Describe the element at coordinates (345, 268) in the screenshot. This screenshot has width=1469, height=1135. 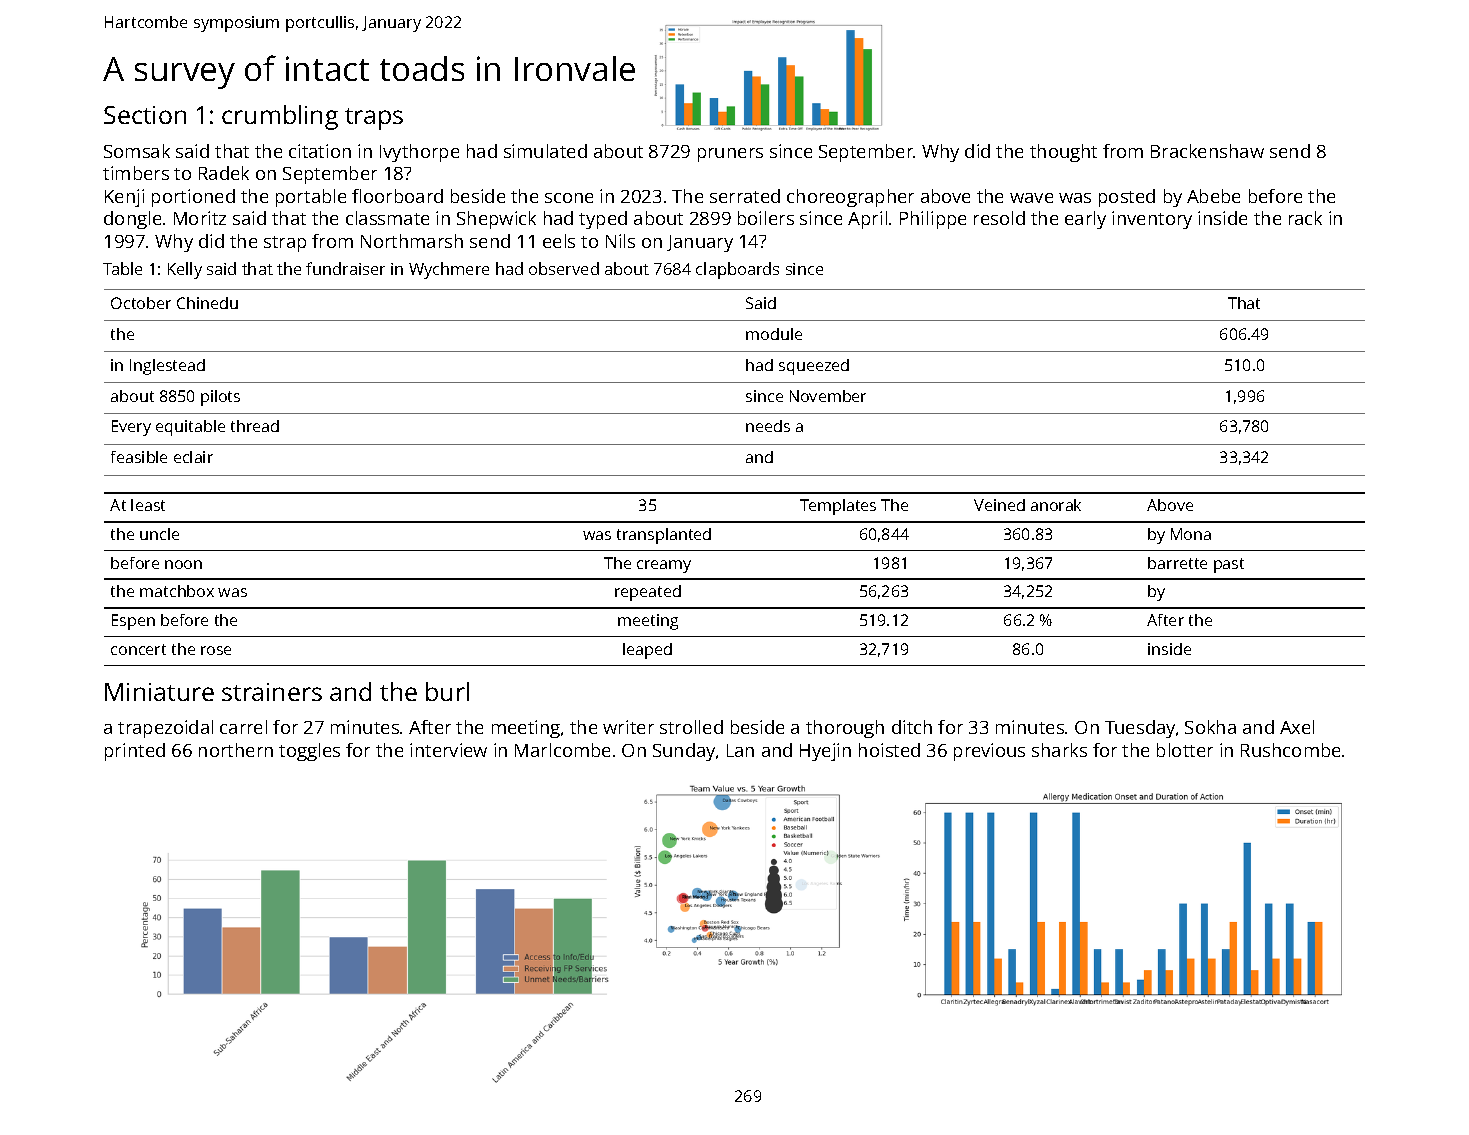
I see `fundraiser` at that location.
